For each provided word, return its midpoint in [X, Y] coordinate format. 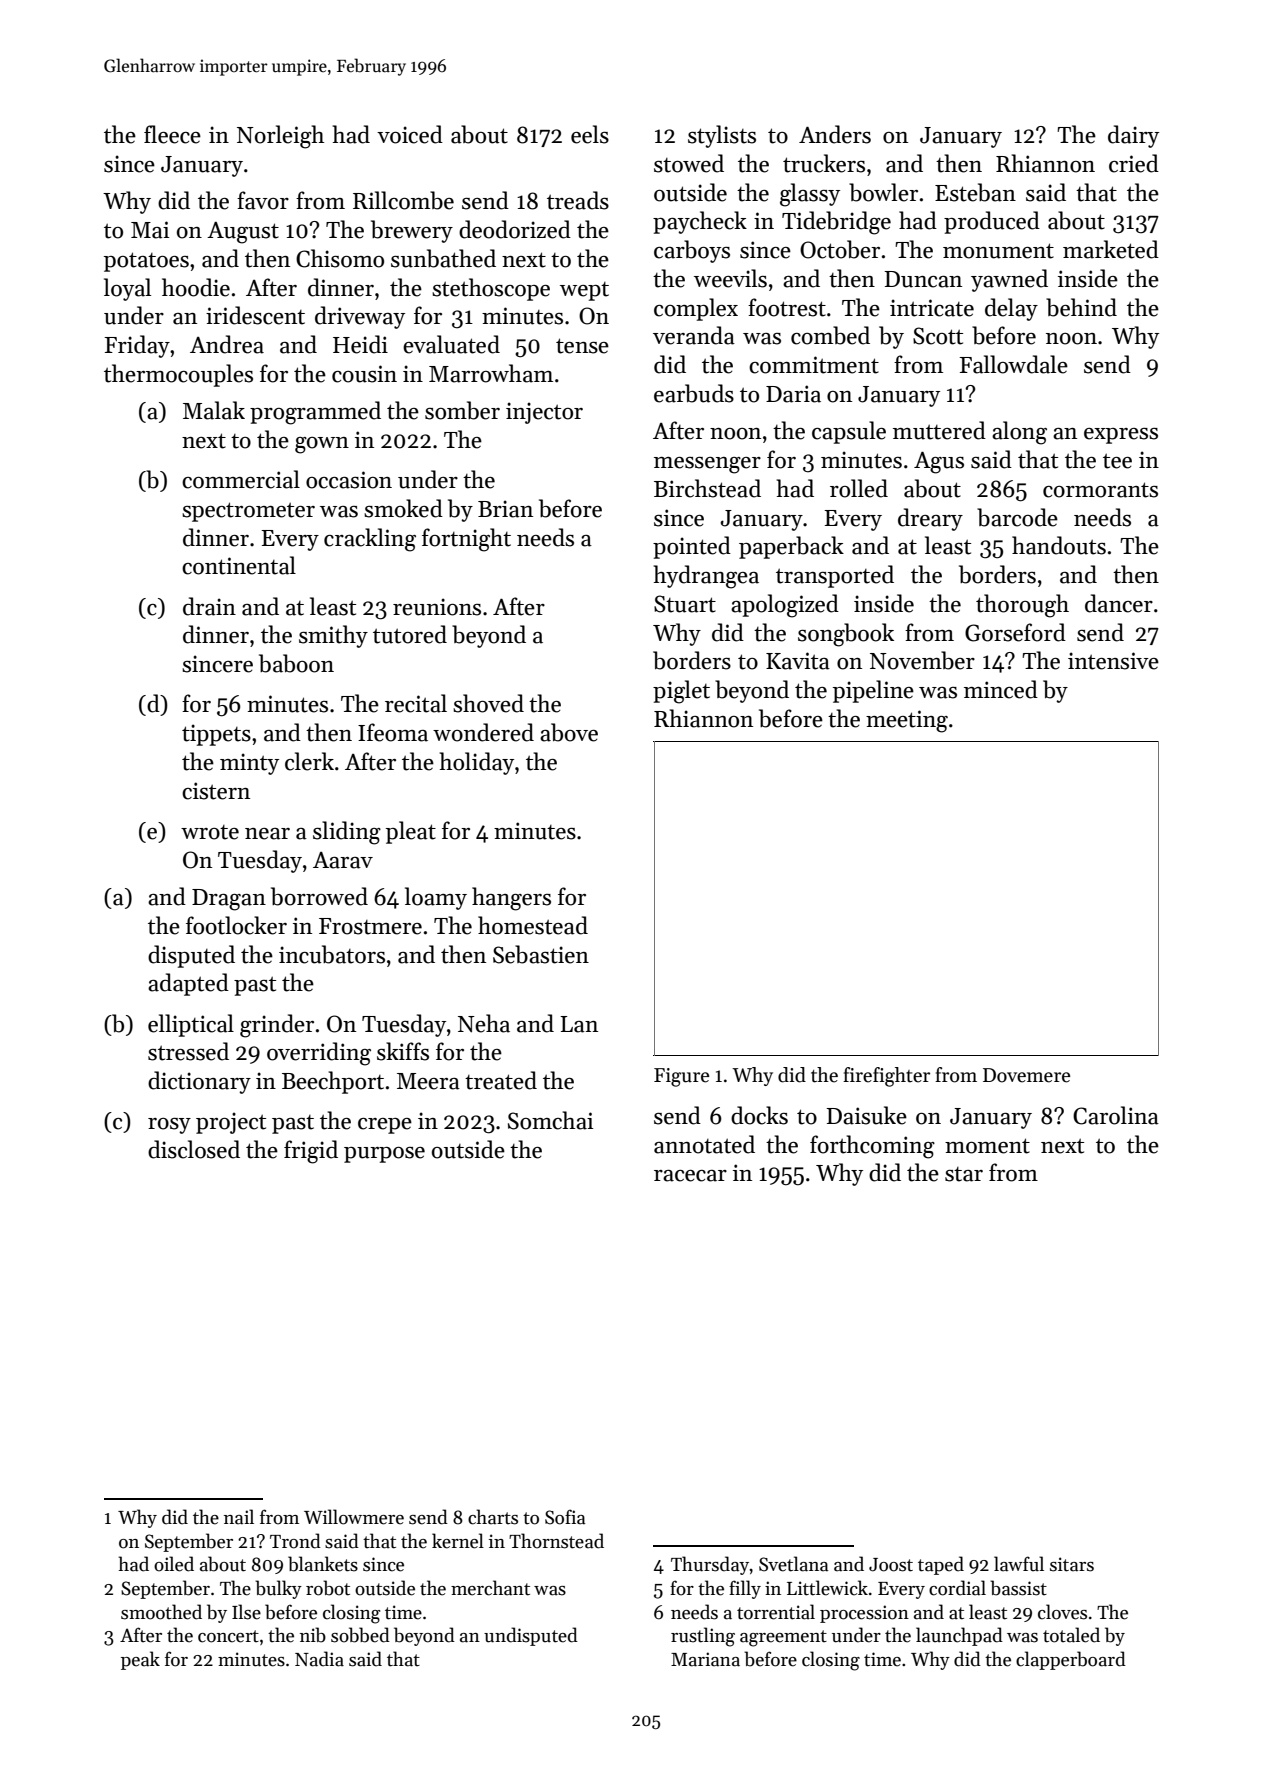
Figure [681, 1077]
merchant [490, 1588]
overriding [319, 1054]
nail [239, 1517]
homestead [533, 925]
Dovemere [1026, 1075]
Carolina [1116, 1115]
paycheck [700, 222]
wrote [210, 832]
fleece [172, 134]
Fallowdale [1013, 364]
